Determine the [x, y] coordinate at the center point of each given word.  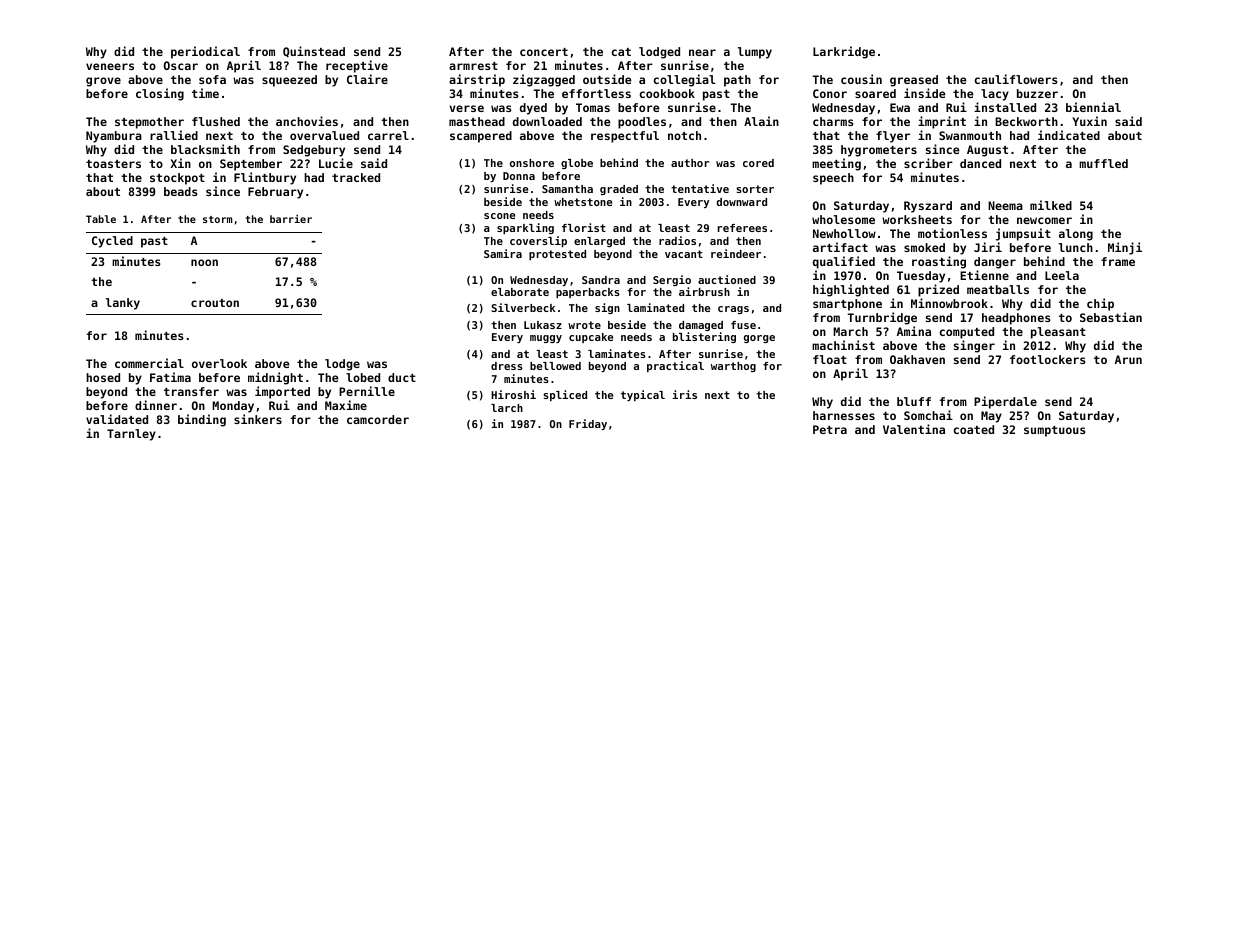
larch [507, 408]
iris [684, 394]
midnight [275, 378]
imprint [942, 122]
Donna [519, 176]
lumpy [755, 53]
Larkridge [844, 52]
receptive [357, 66]
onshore [532, 163]
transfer [191, 391]
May [991, 417]
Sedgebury [314, 151]
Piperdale [1005, 402]
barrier [291, 219]
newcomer [1044, 220]
